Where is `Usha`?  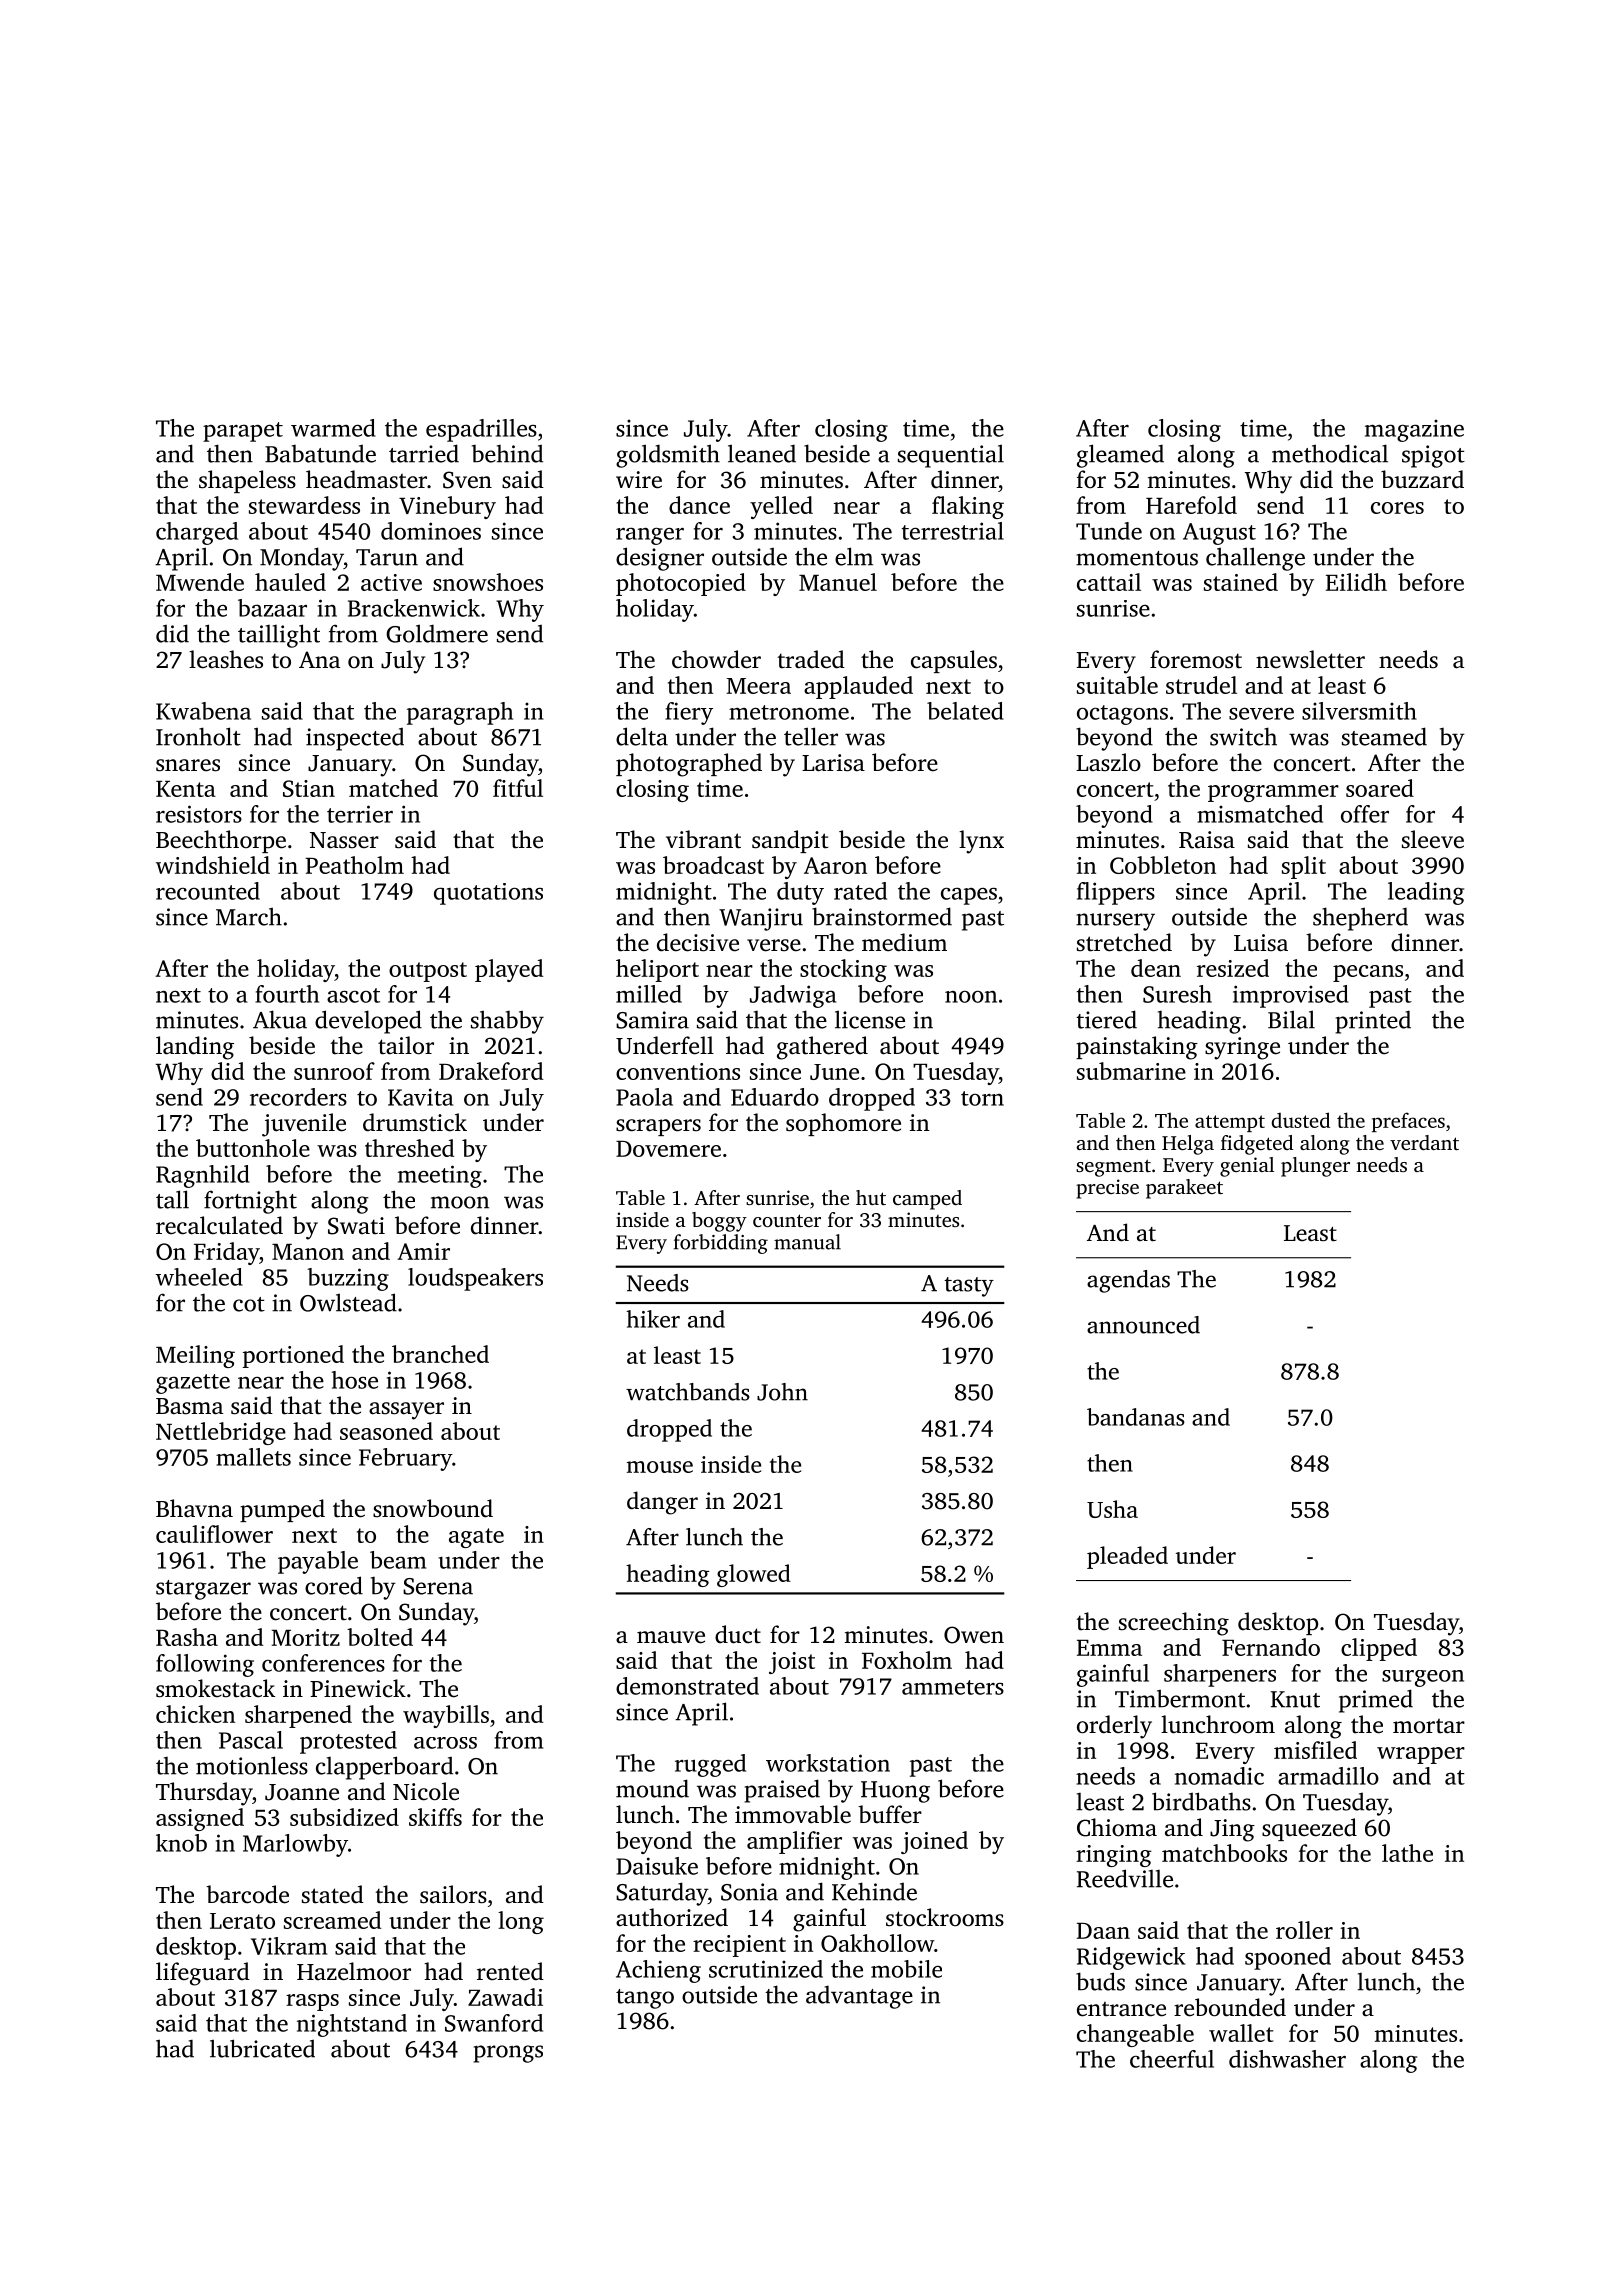
Usha is located at coordinates (1112, 1509).
